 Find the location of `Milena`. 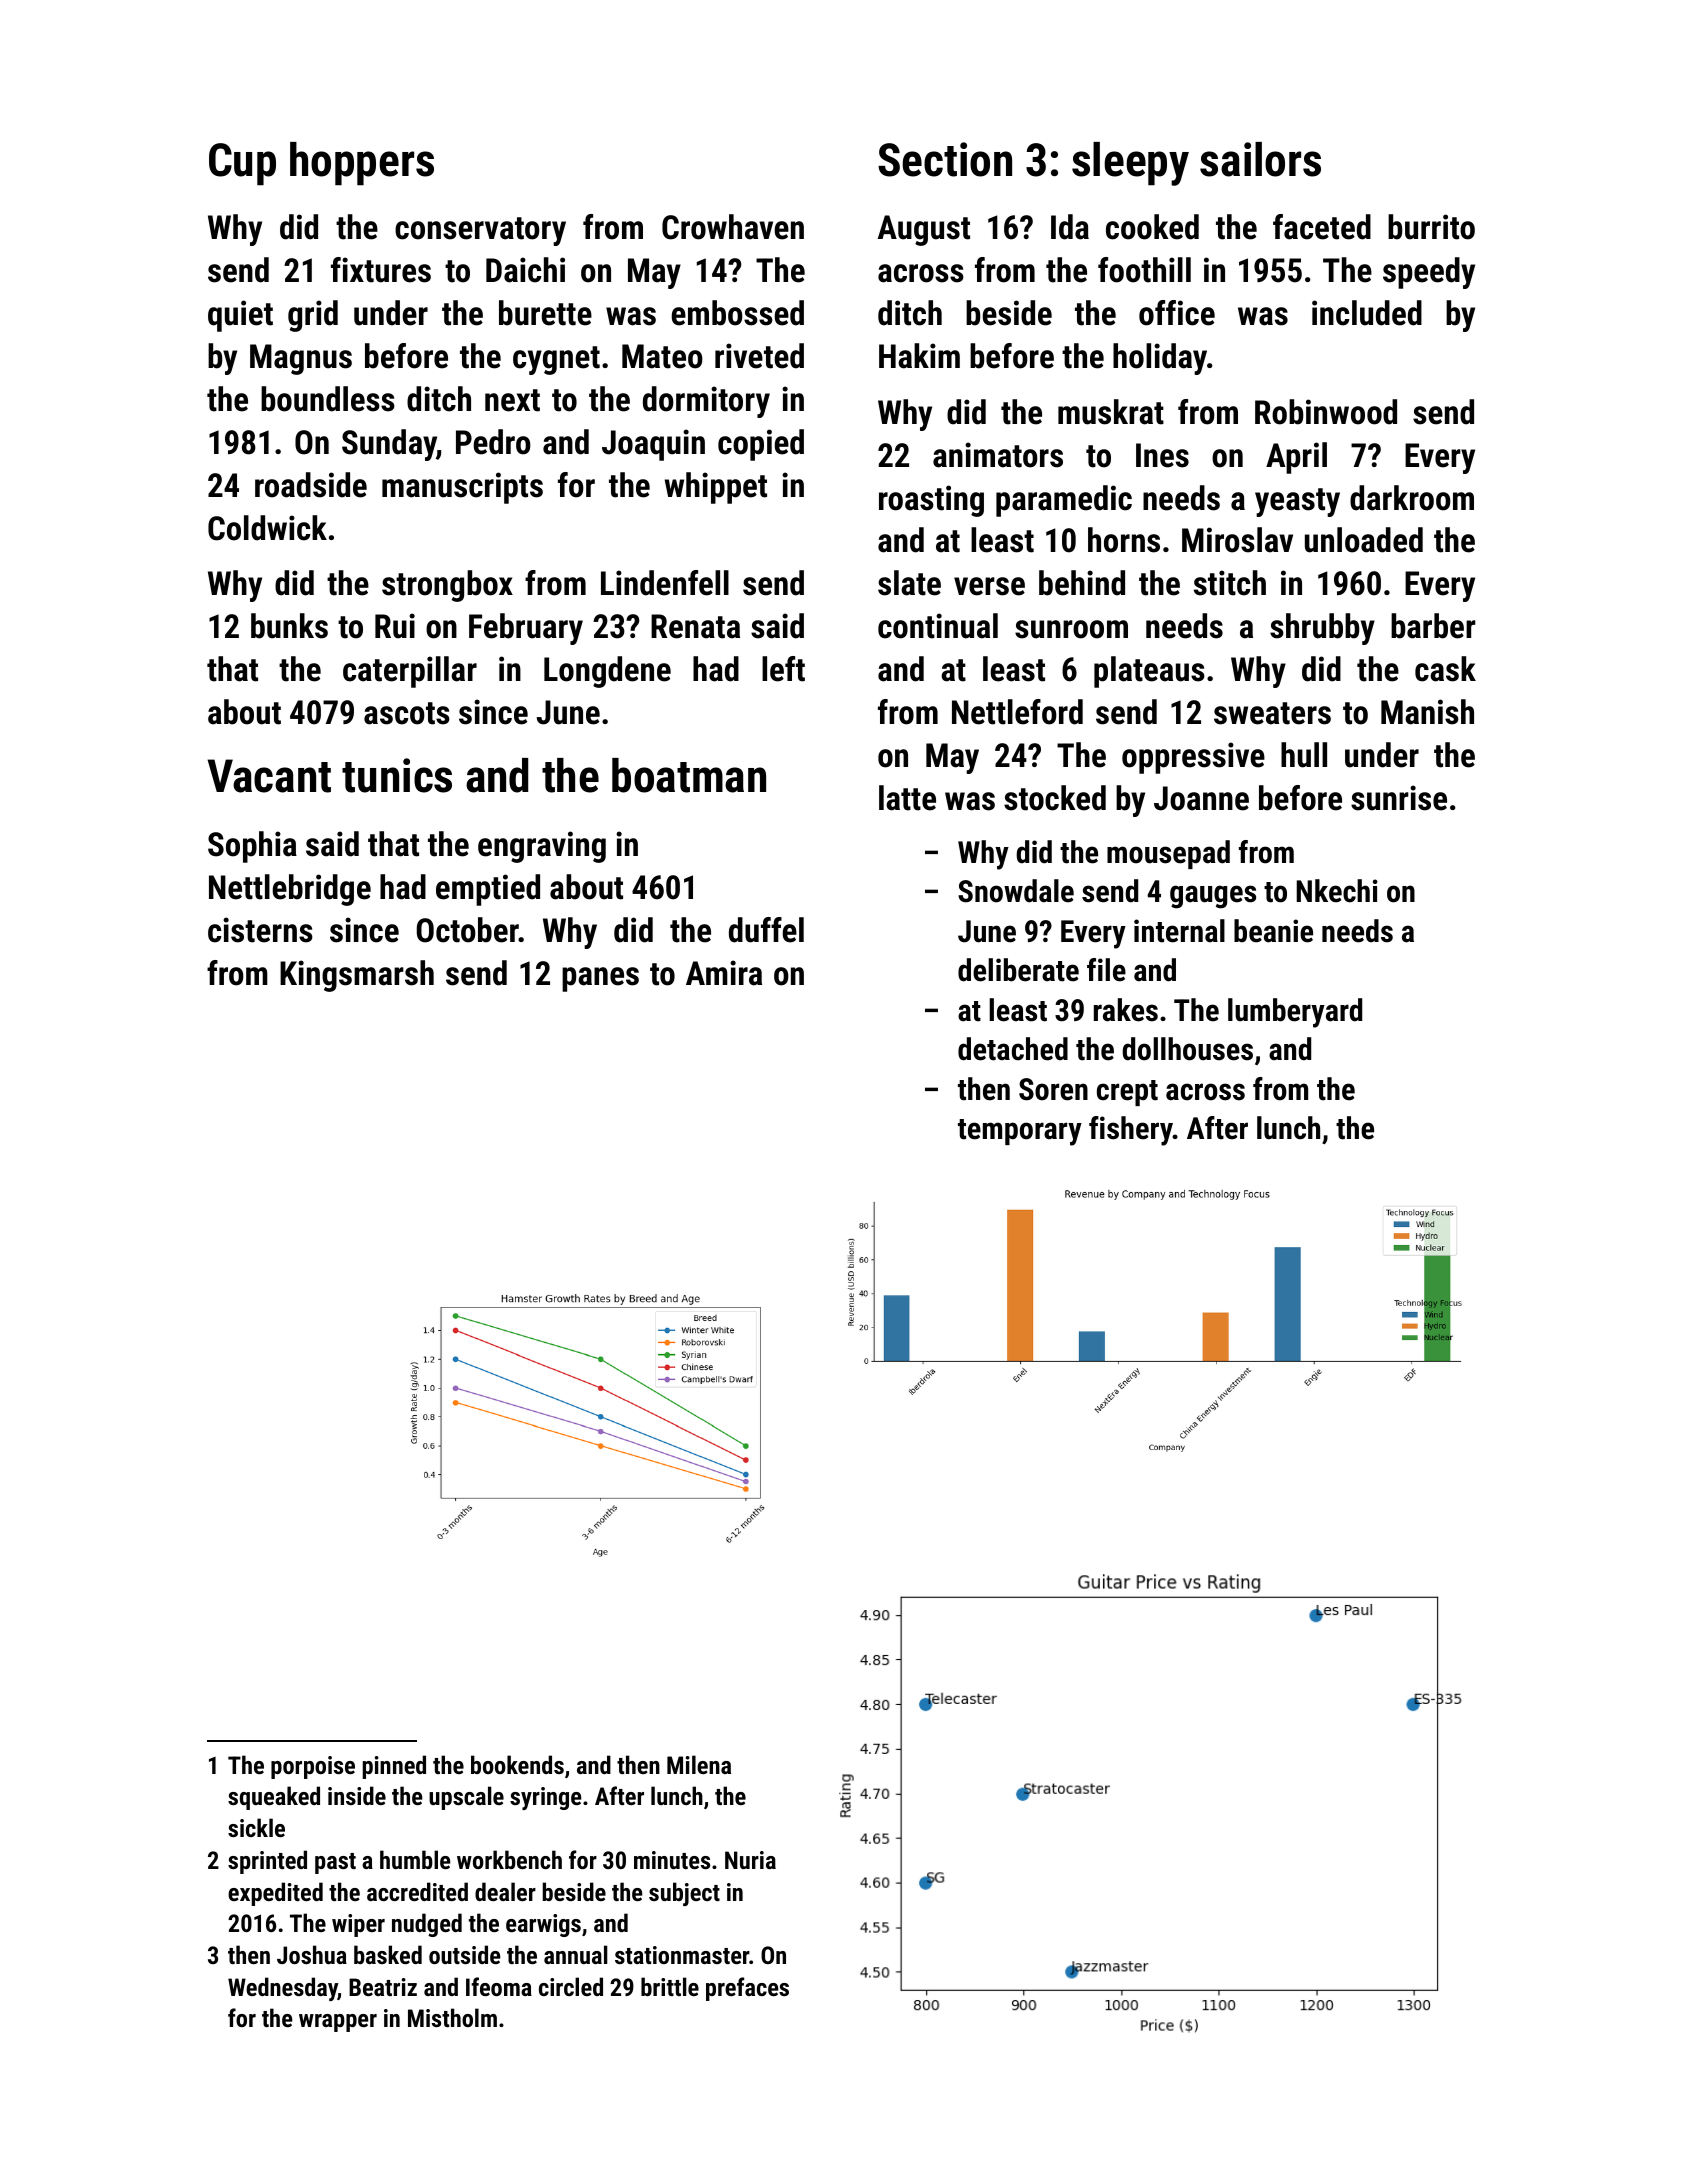

Milena is located at coordinates (699, 1764).
